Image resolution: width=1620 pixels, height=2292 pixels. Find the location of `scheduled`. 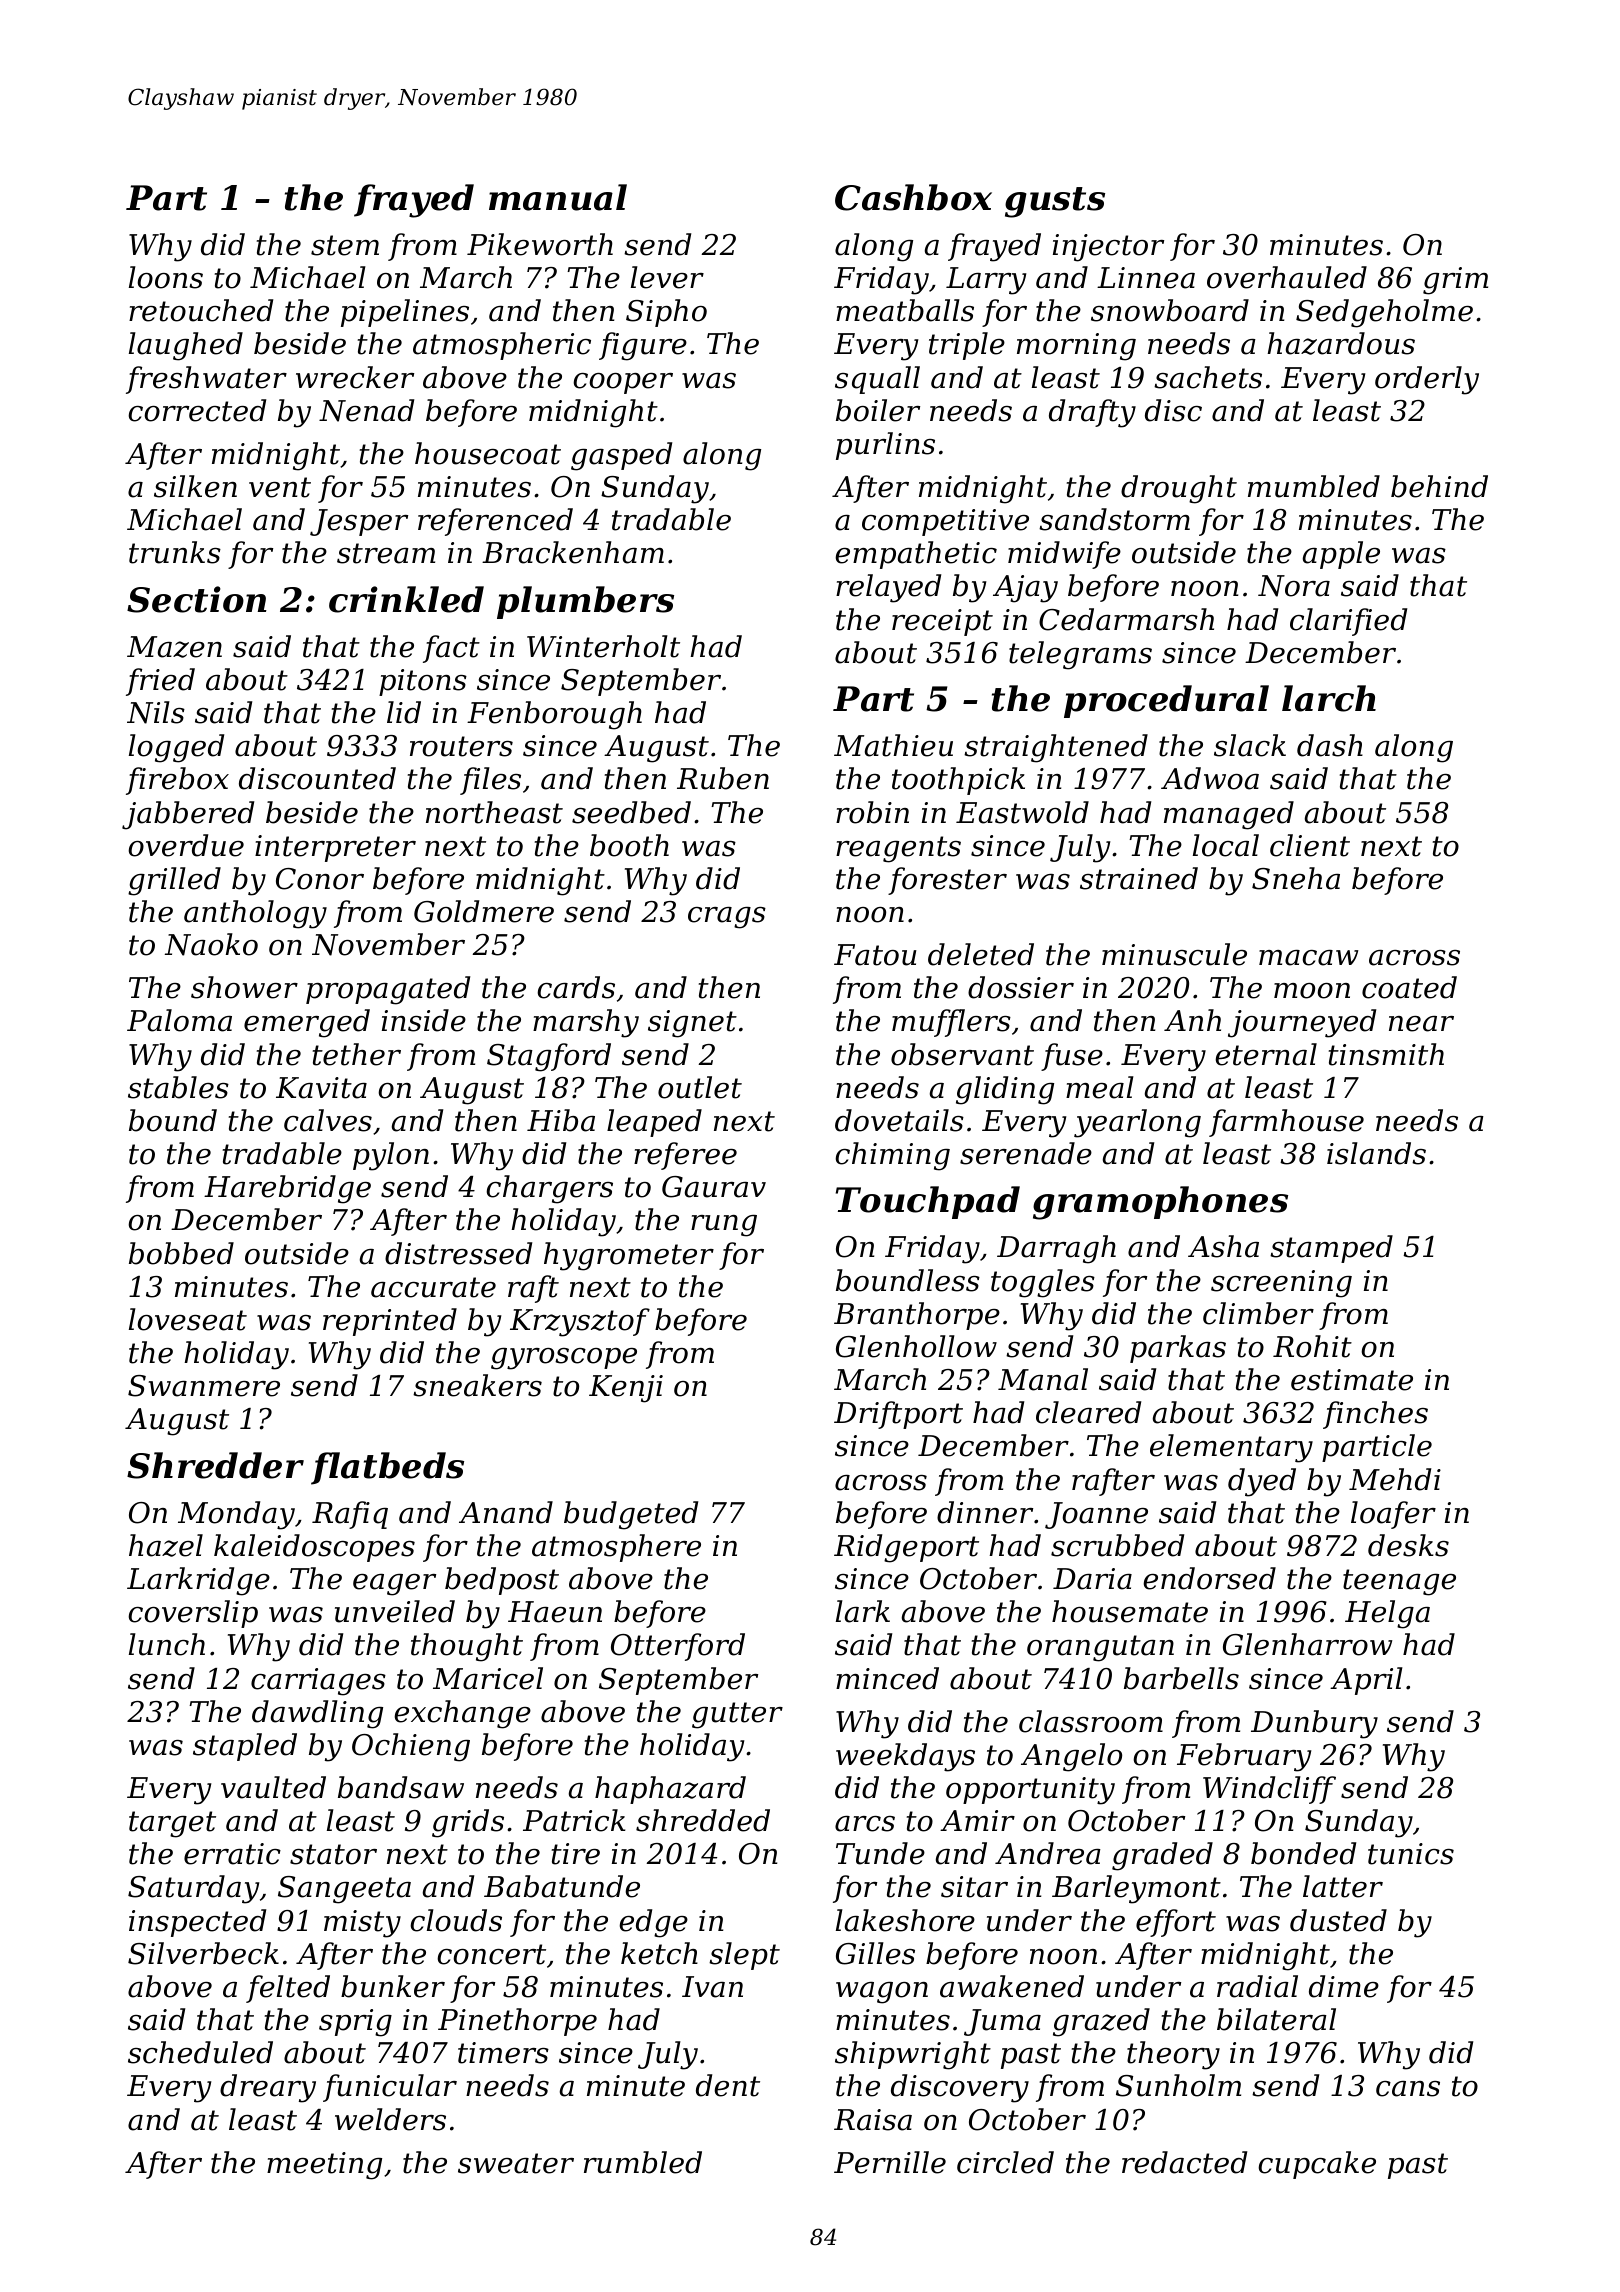

scheduled is located at coordinates (200, 2052).
